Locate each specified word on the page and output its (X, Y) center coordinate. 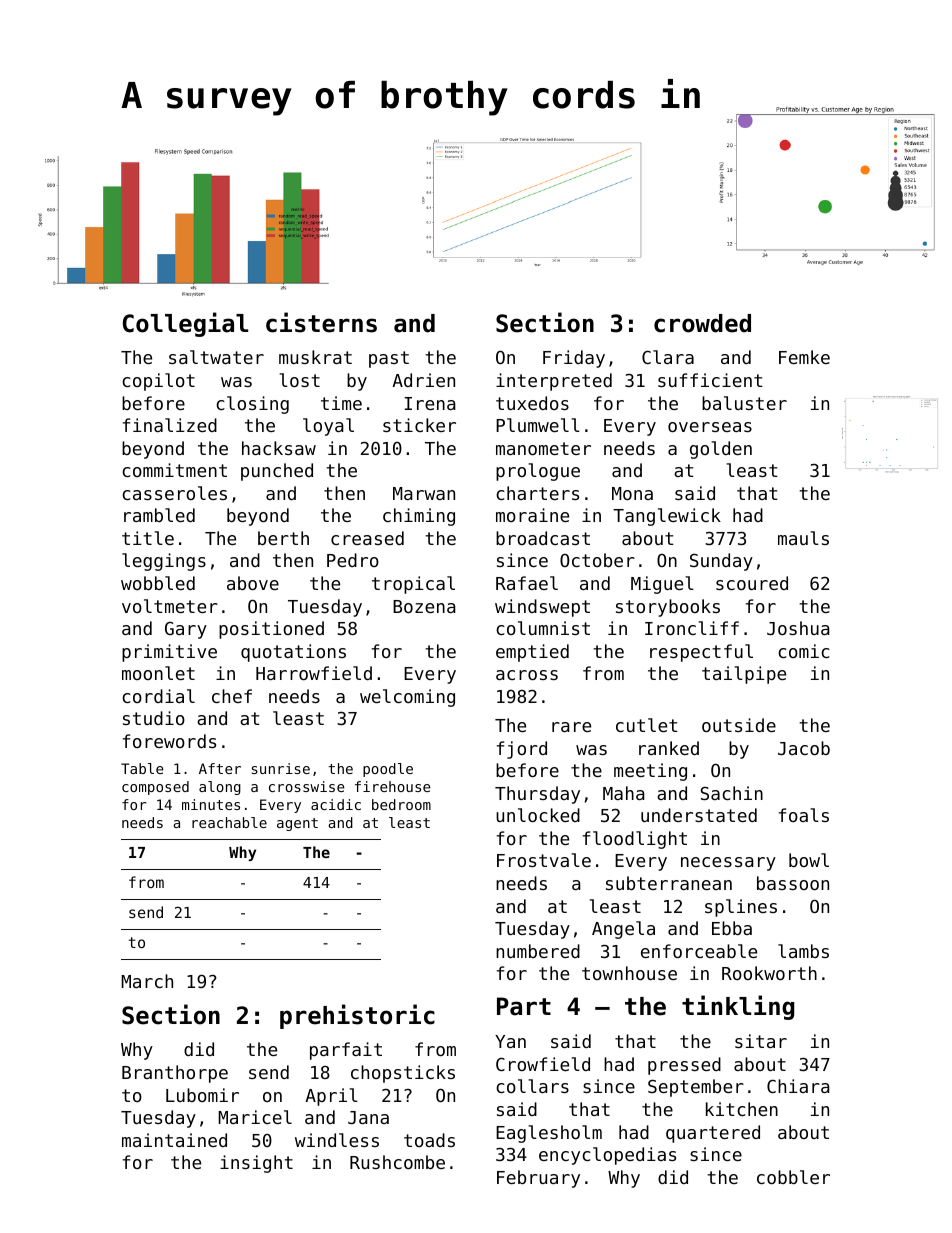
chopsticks (403, 1074)
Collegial (185, 324)
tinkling (738, 1007)
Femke (804, 357)
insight (256, 1164)
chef (232, 696)
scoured (752, 583)
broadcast (543, 538)
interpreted (554, 382)
